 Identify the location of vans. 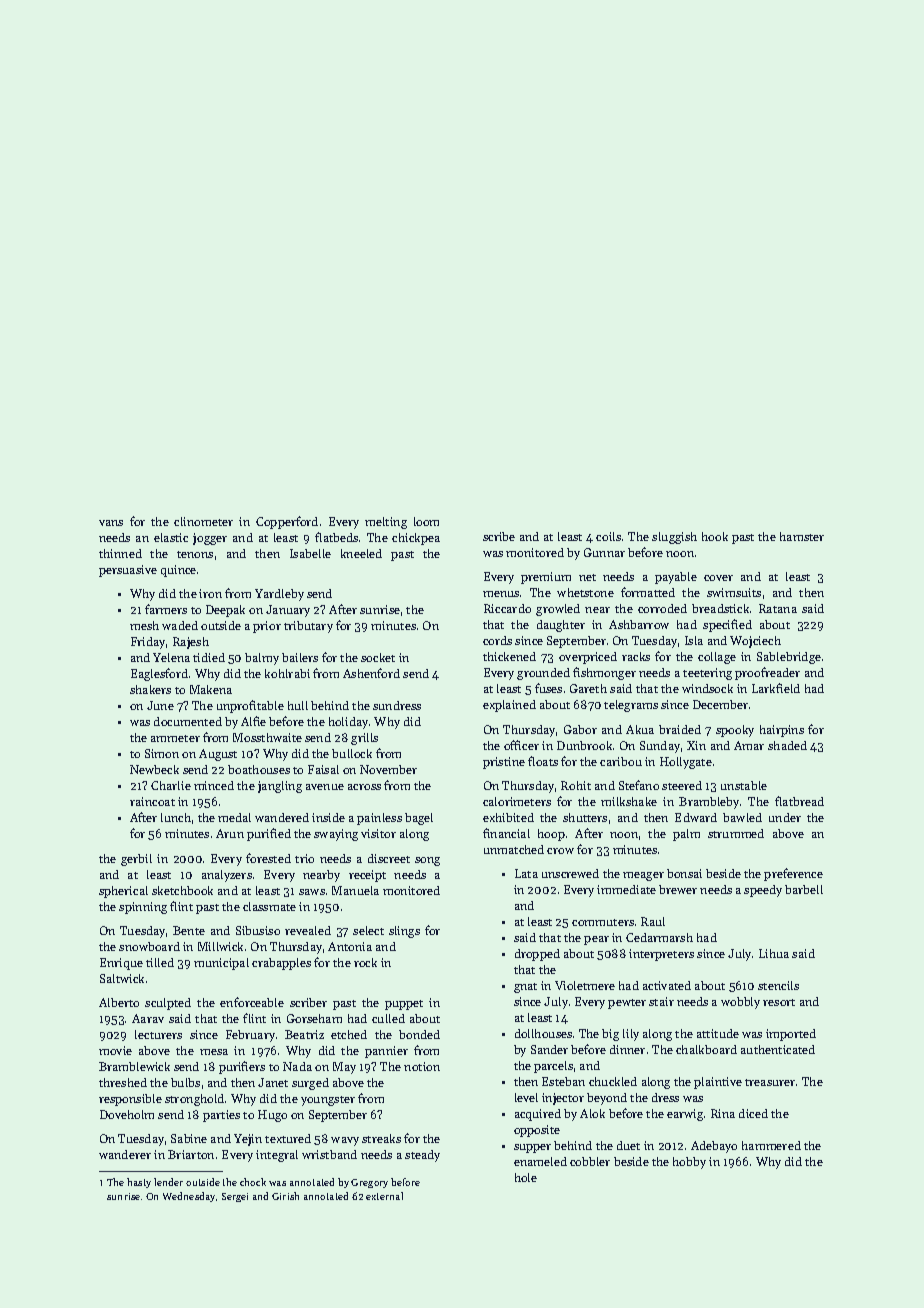
(111, 523).
